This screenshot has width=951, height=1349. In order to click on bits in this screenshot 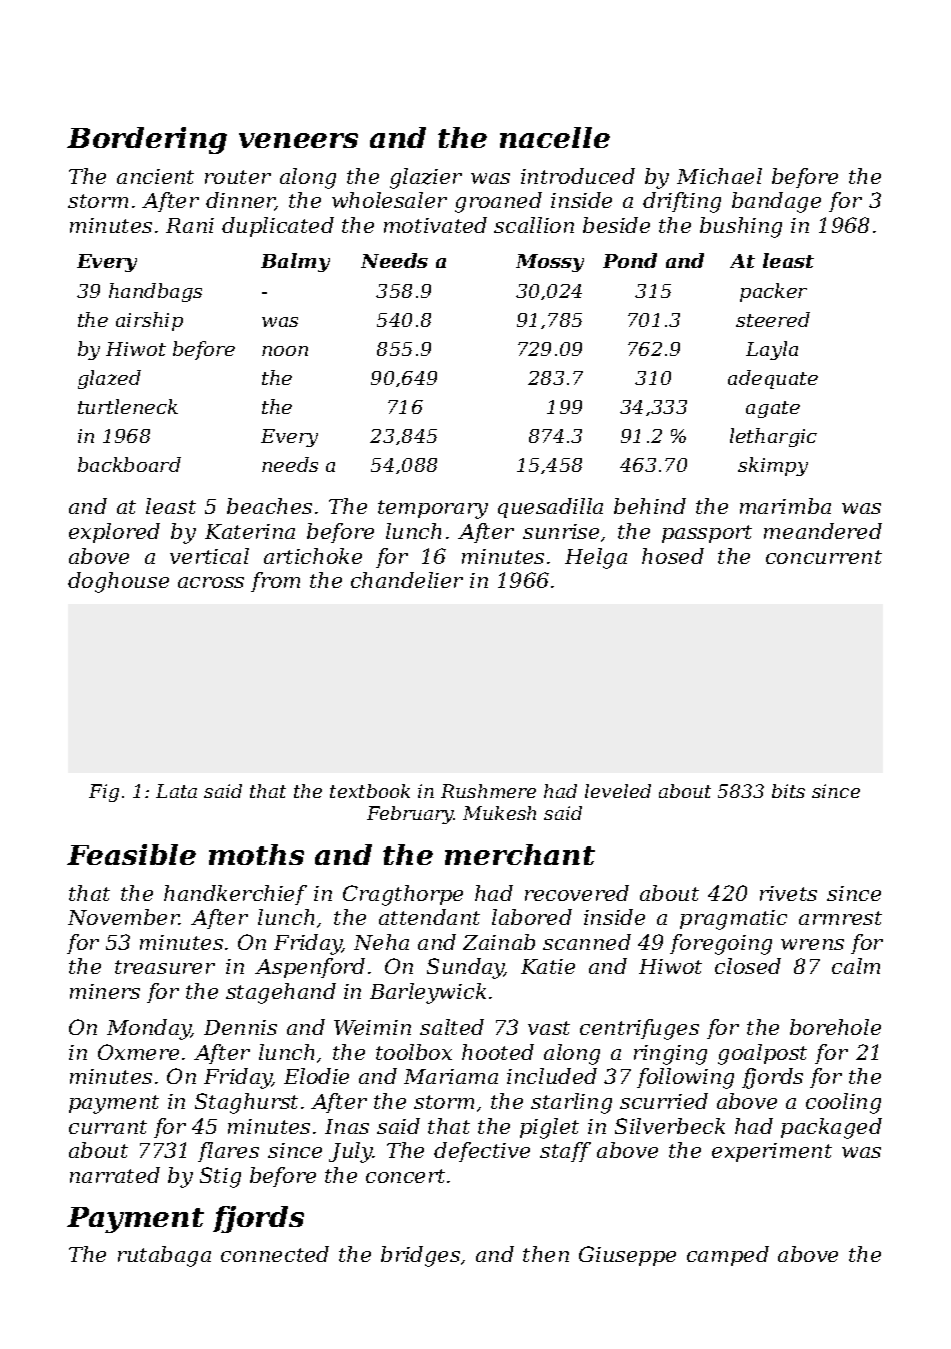, I will do `click(788, 791)`.
